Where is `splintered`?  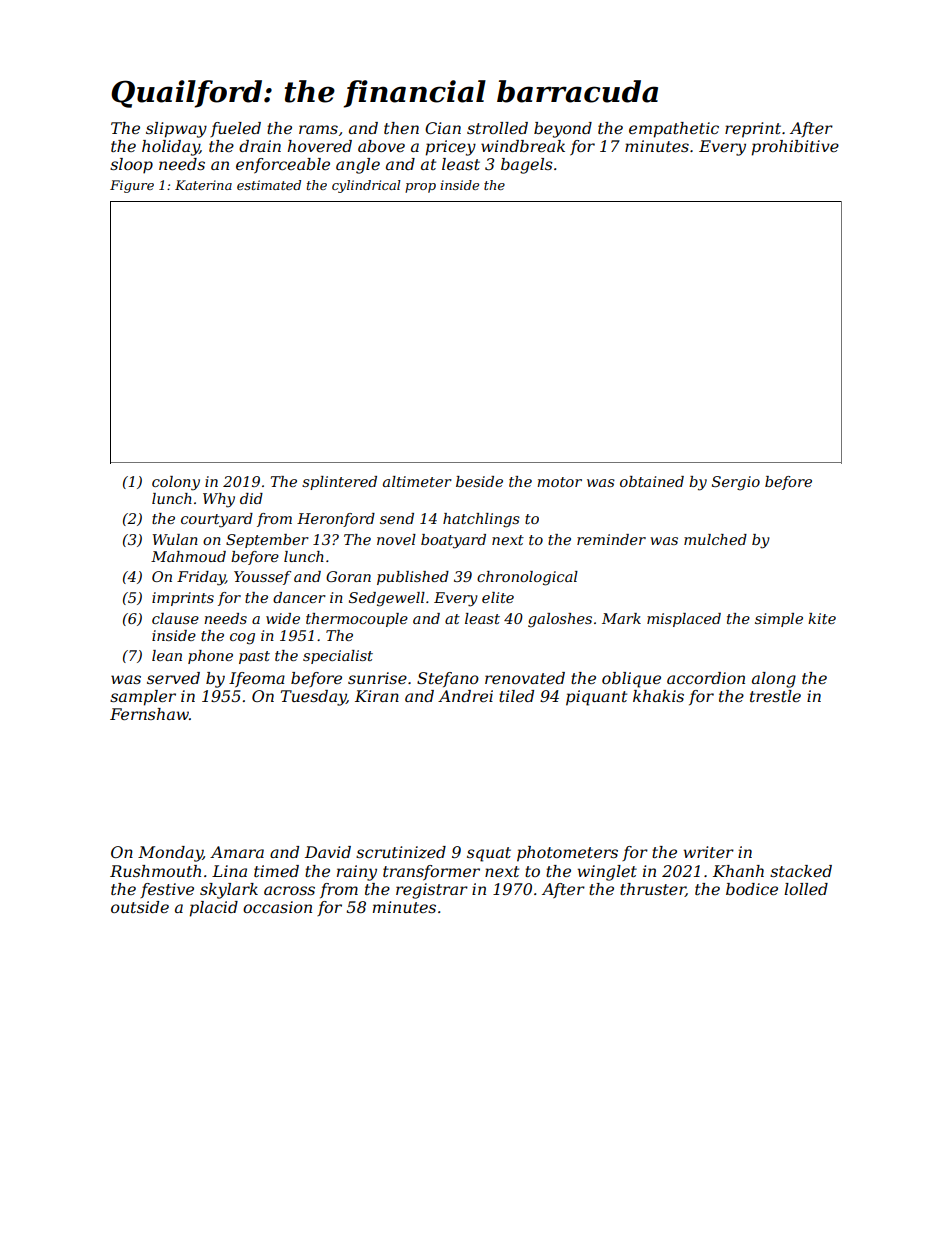 splintered is located at coordinates (339, 483).
